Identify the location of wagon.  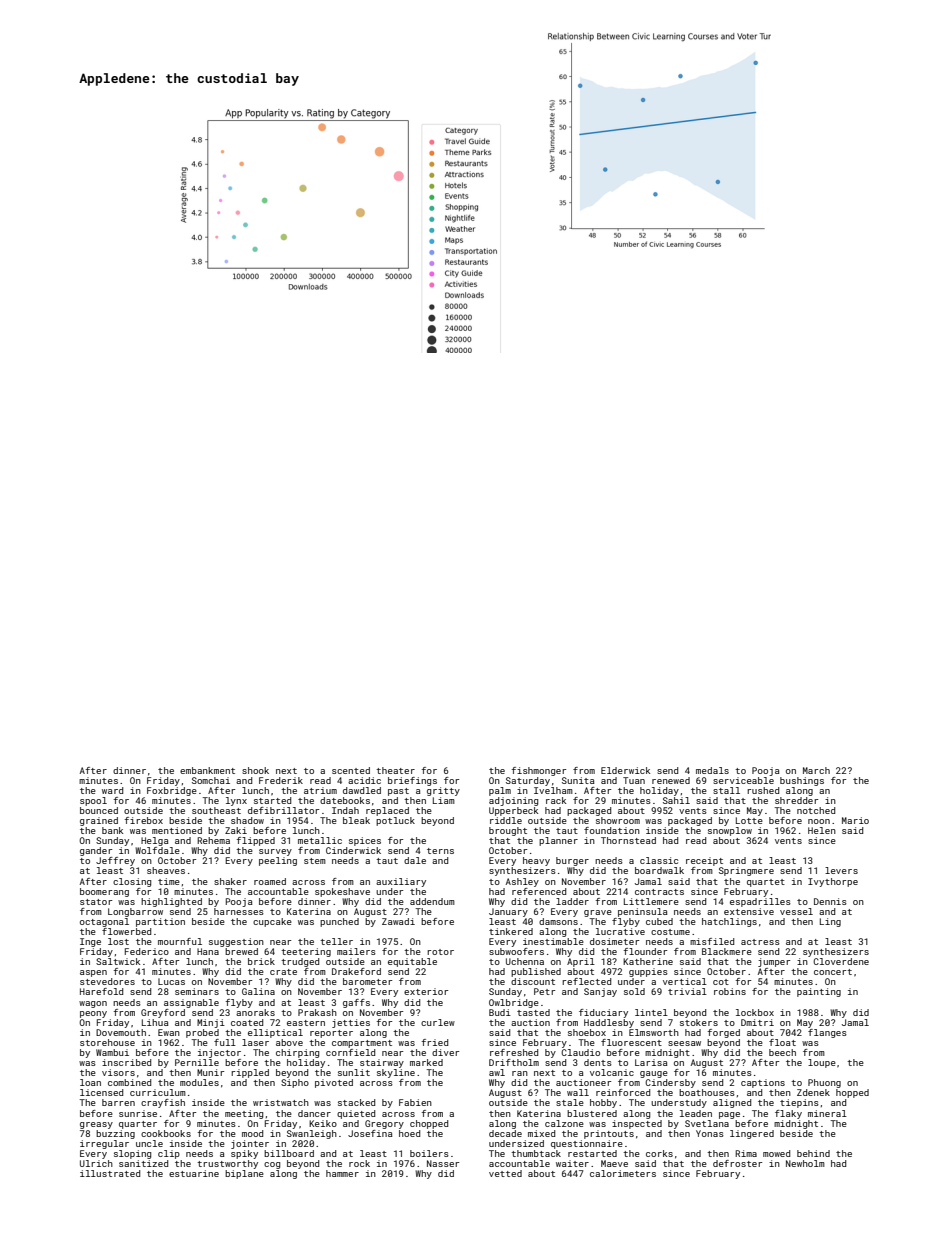
(93, 1004).
